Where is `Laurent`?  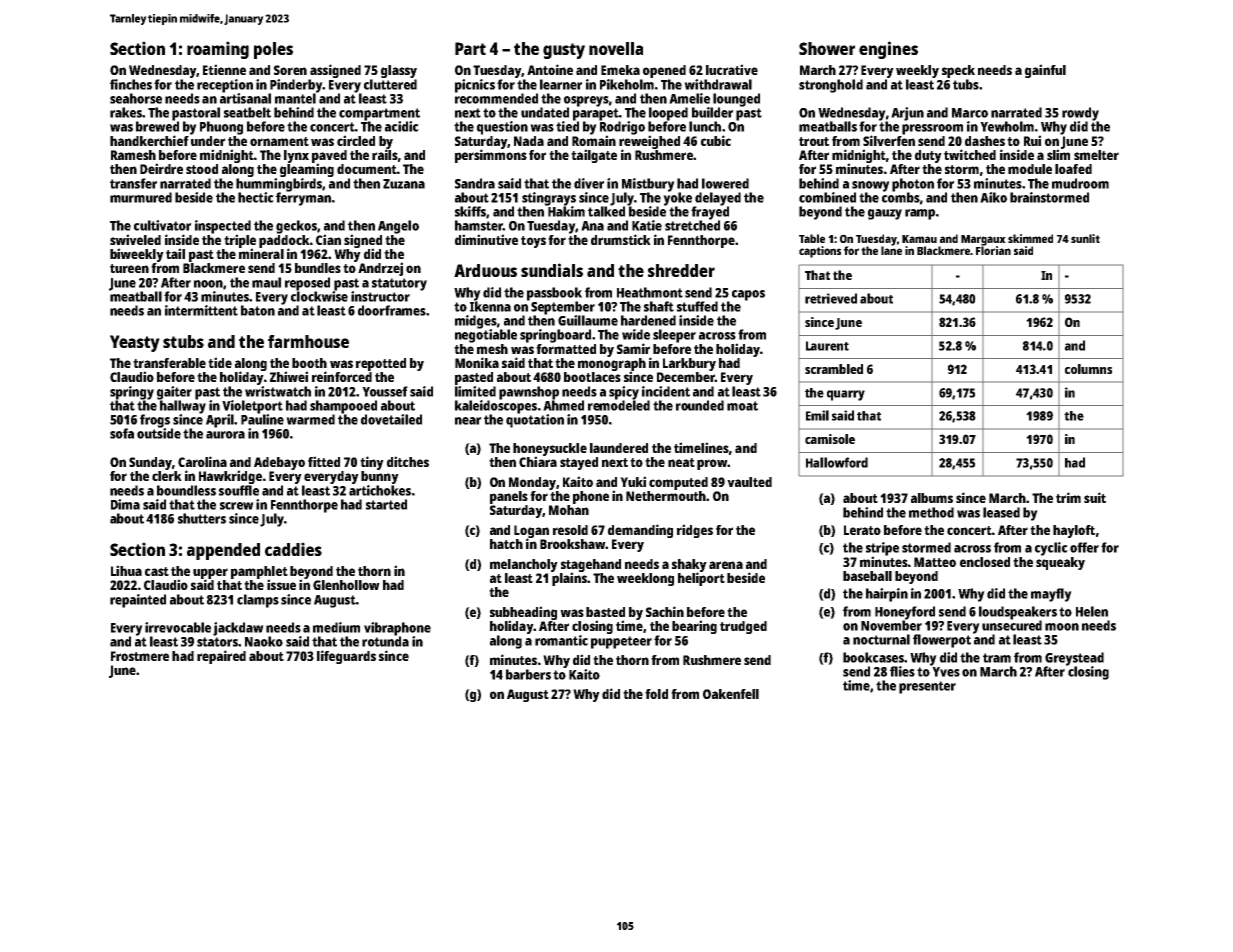 Laurent is located at coordinates (827, 346).
